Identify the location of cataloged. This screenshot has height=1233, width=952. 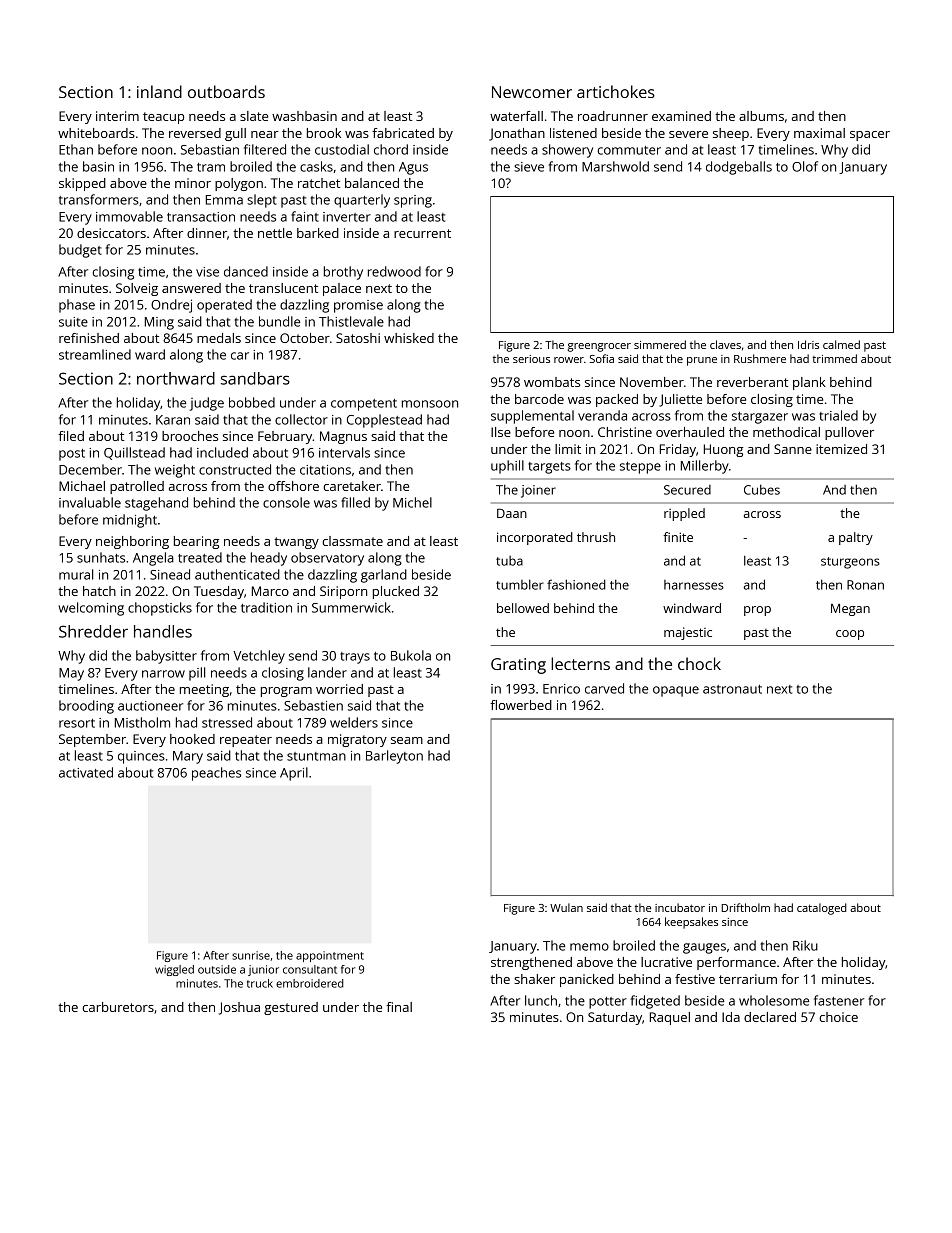
(822, 909).
